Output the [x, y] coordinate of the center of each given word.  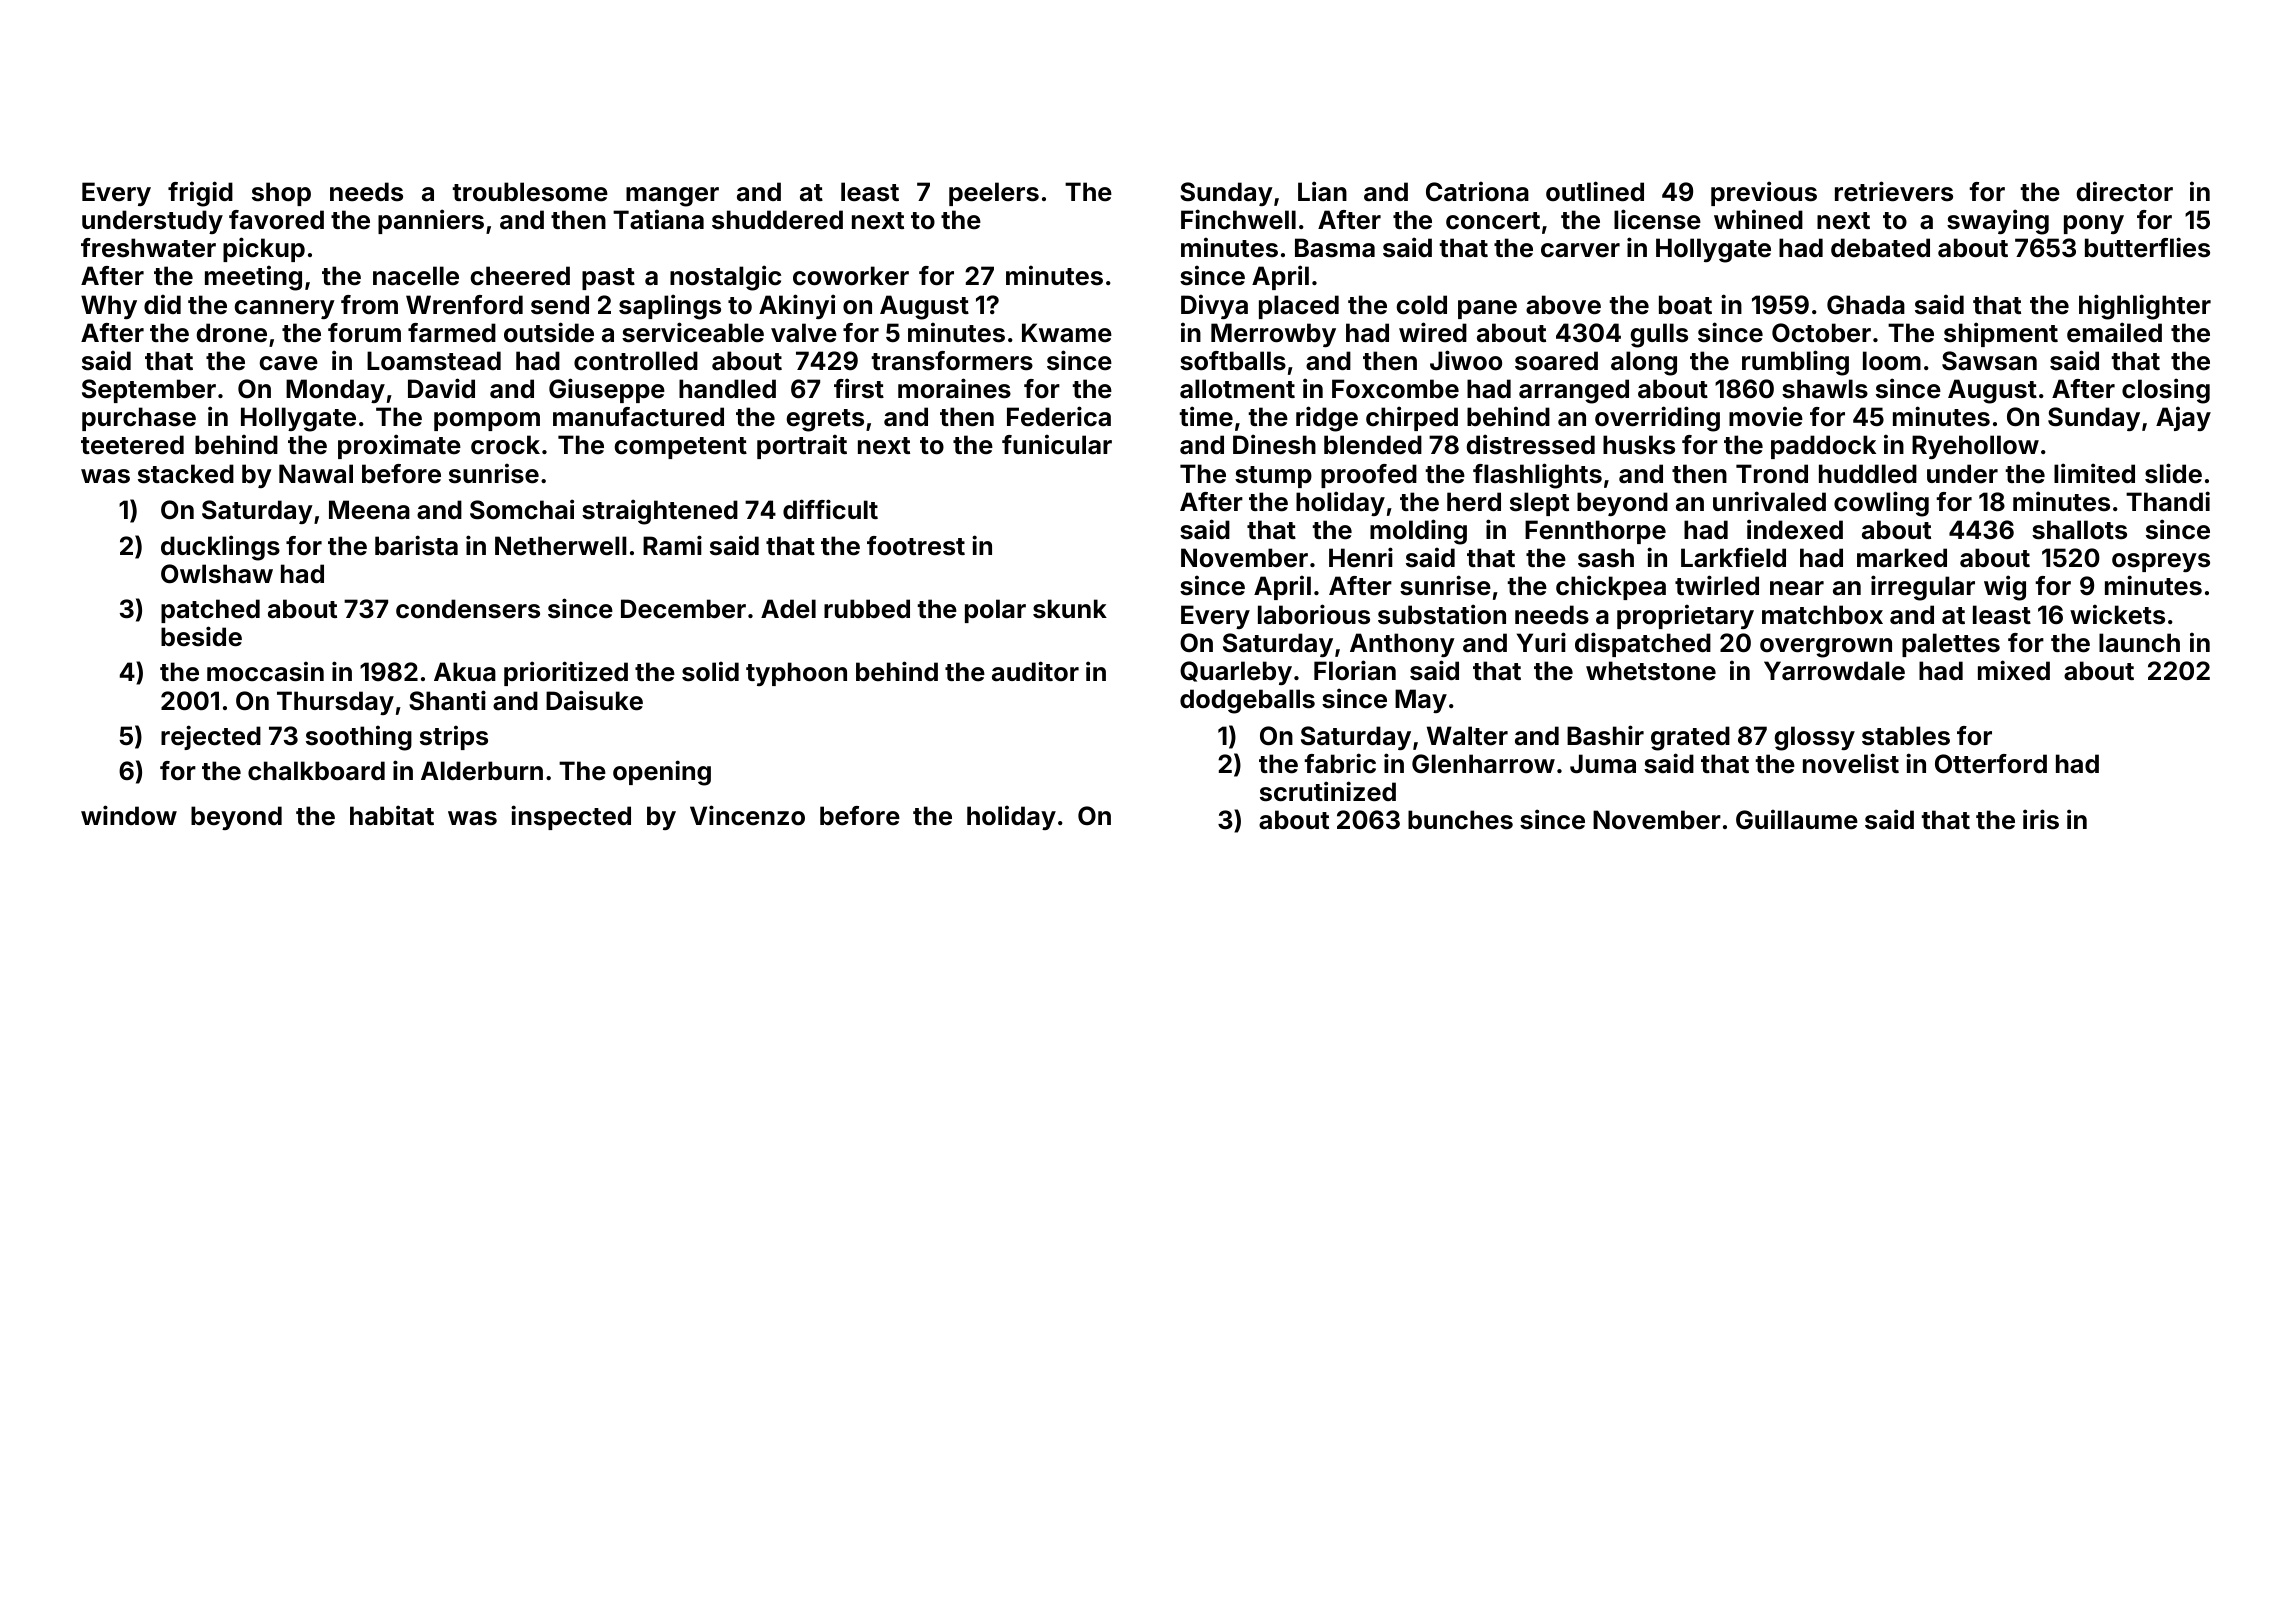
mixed [2014, 670]
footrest [916, 546]
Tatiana [658, 219]
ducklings [220, 548]
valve [804, 333]
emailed [2114, 332]
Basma [1335, 248]
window [129, 815]
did [162, 304]
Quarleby [1236, 673]
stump [1273, 477]
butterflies [2147, 247]
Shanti [447, 700]
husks [1639, 445]
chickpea [1611, 587]
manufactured [638, 417]
